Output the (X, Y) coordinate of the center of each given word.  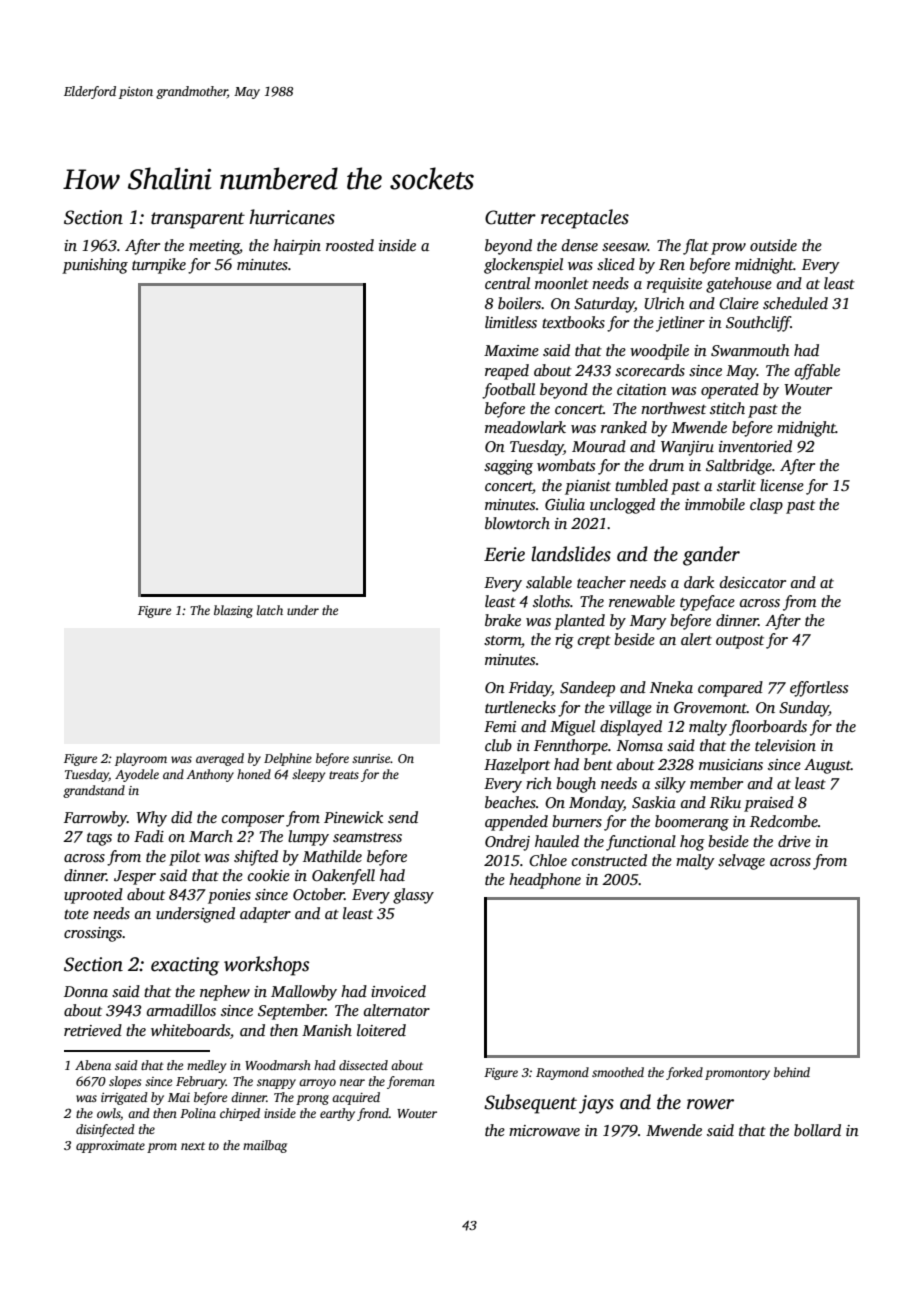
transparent (198, 220)
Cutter (510, 217)
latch (270, 610)
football (508, 391)
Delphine (288, 759)
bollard (817, 1130)
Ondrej (507, 843)
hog (692, 843)
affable (817, 372)
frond (373, 1114)
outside (773, 245)
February (201, 1082)
